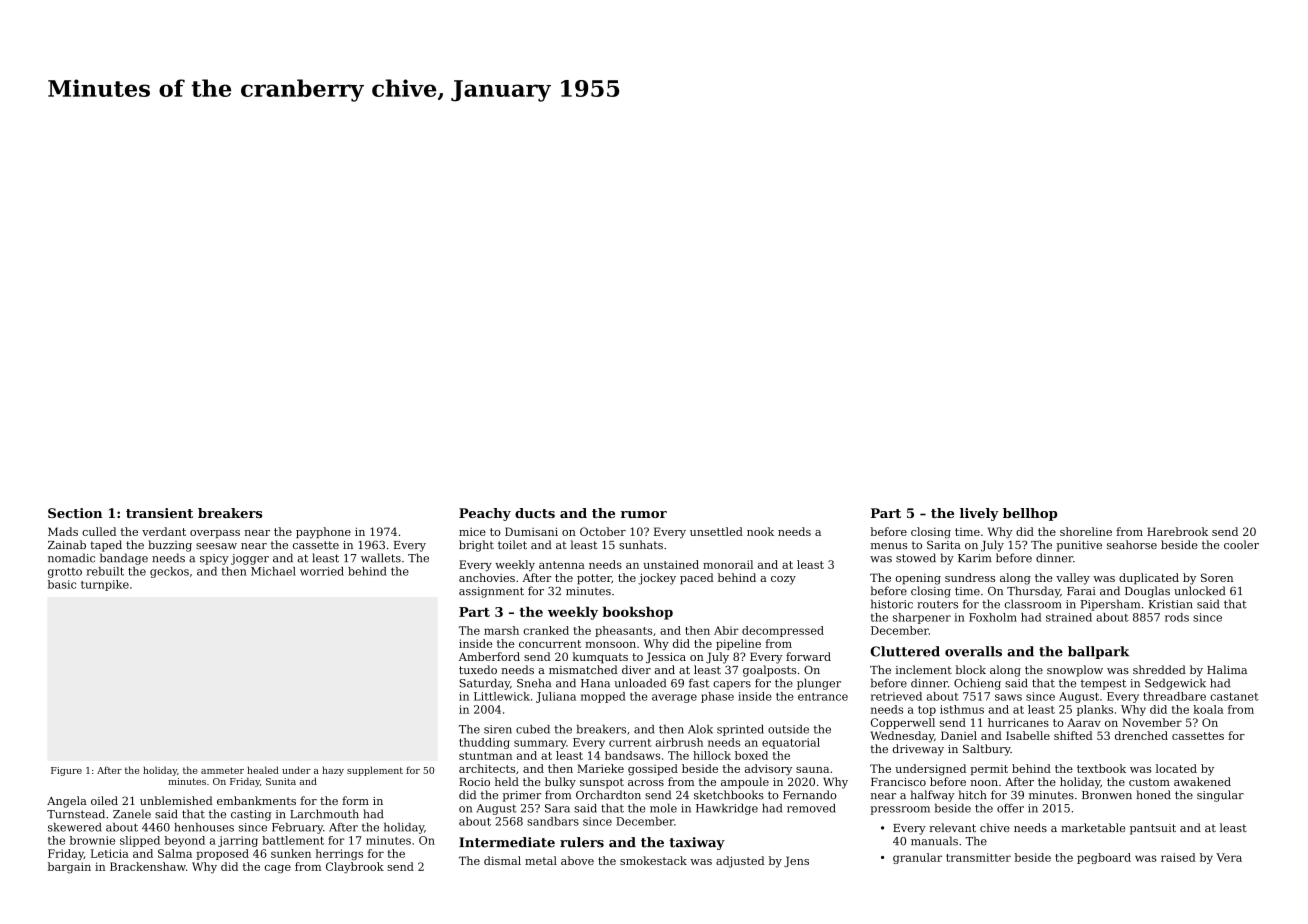 This screenshot has width=1308, height=924. What do you see at coordinates (75, 513) in the screenshot?
I see `Section` at bounding box center [75, 513].
